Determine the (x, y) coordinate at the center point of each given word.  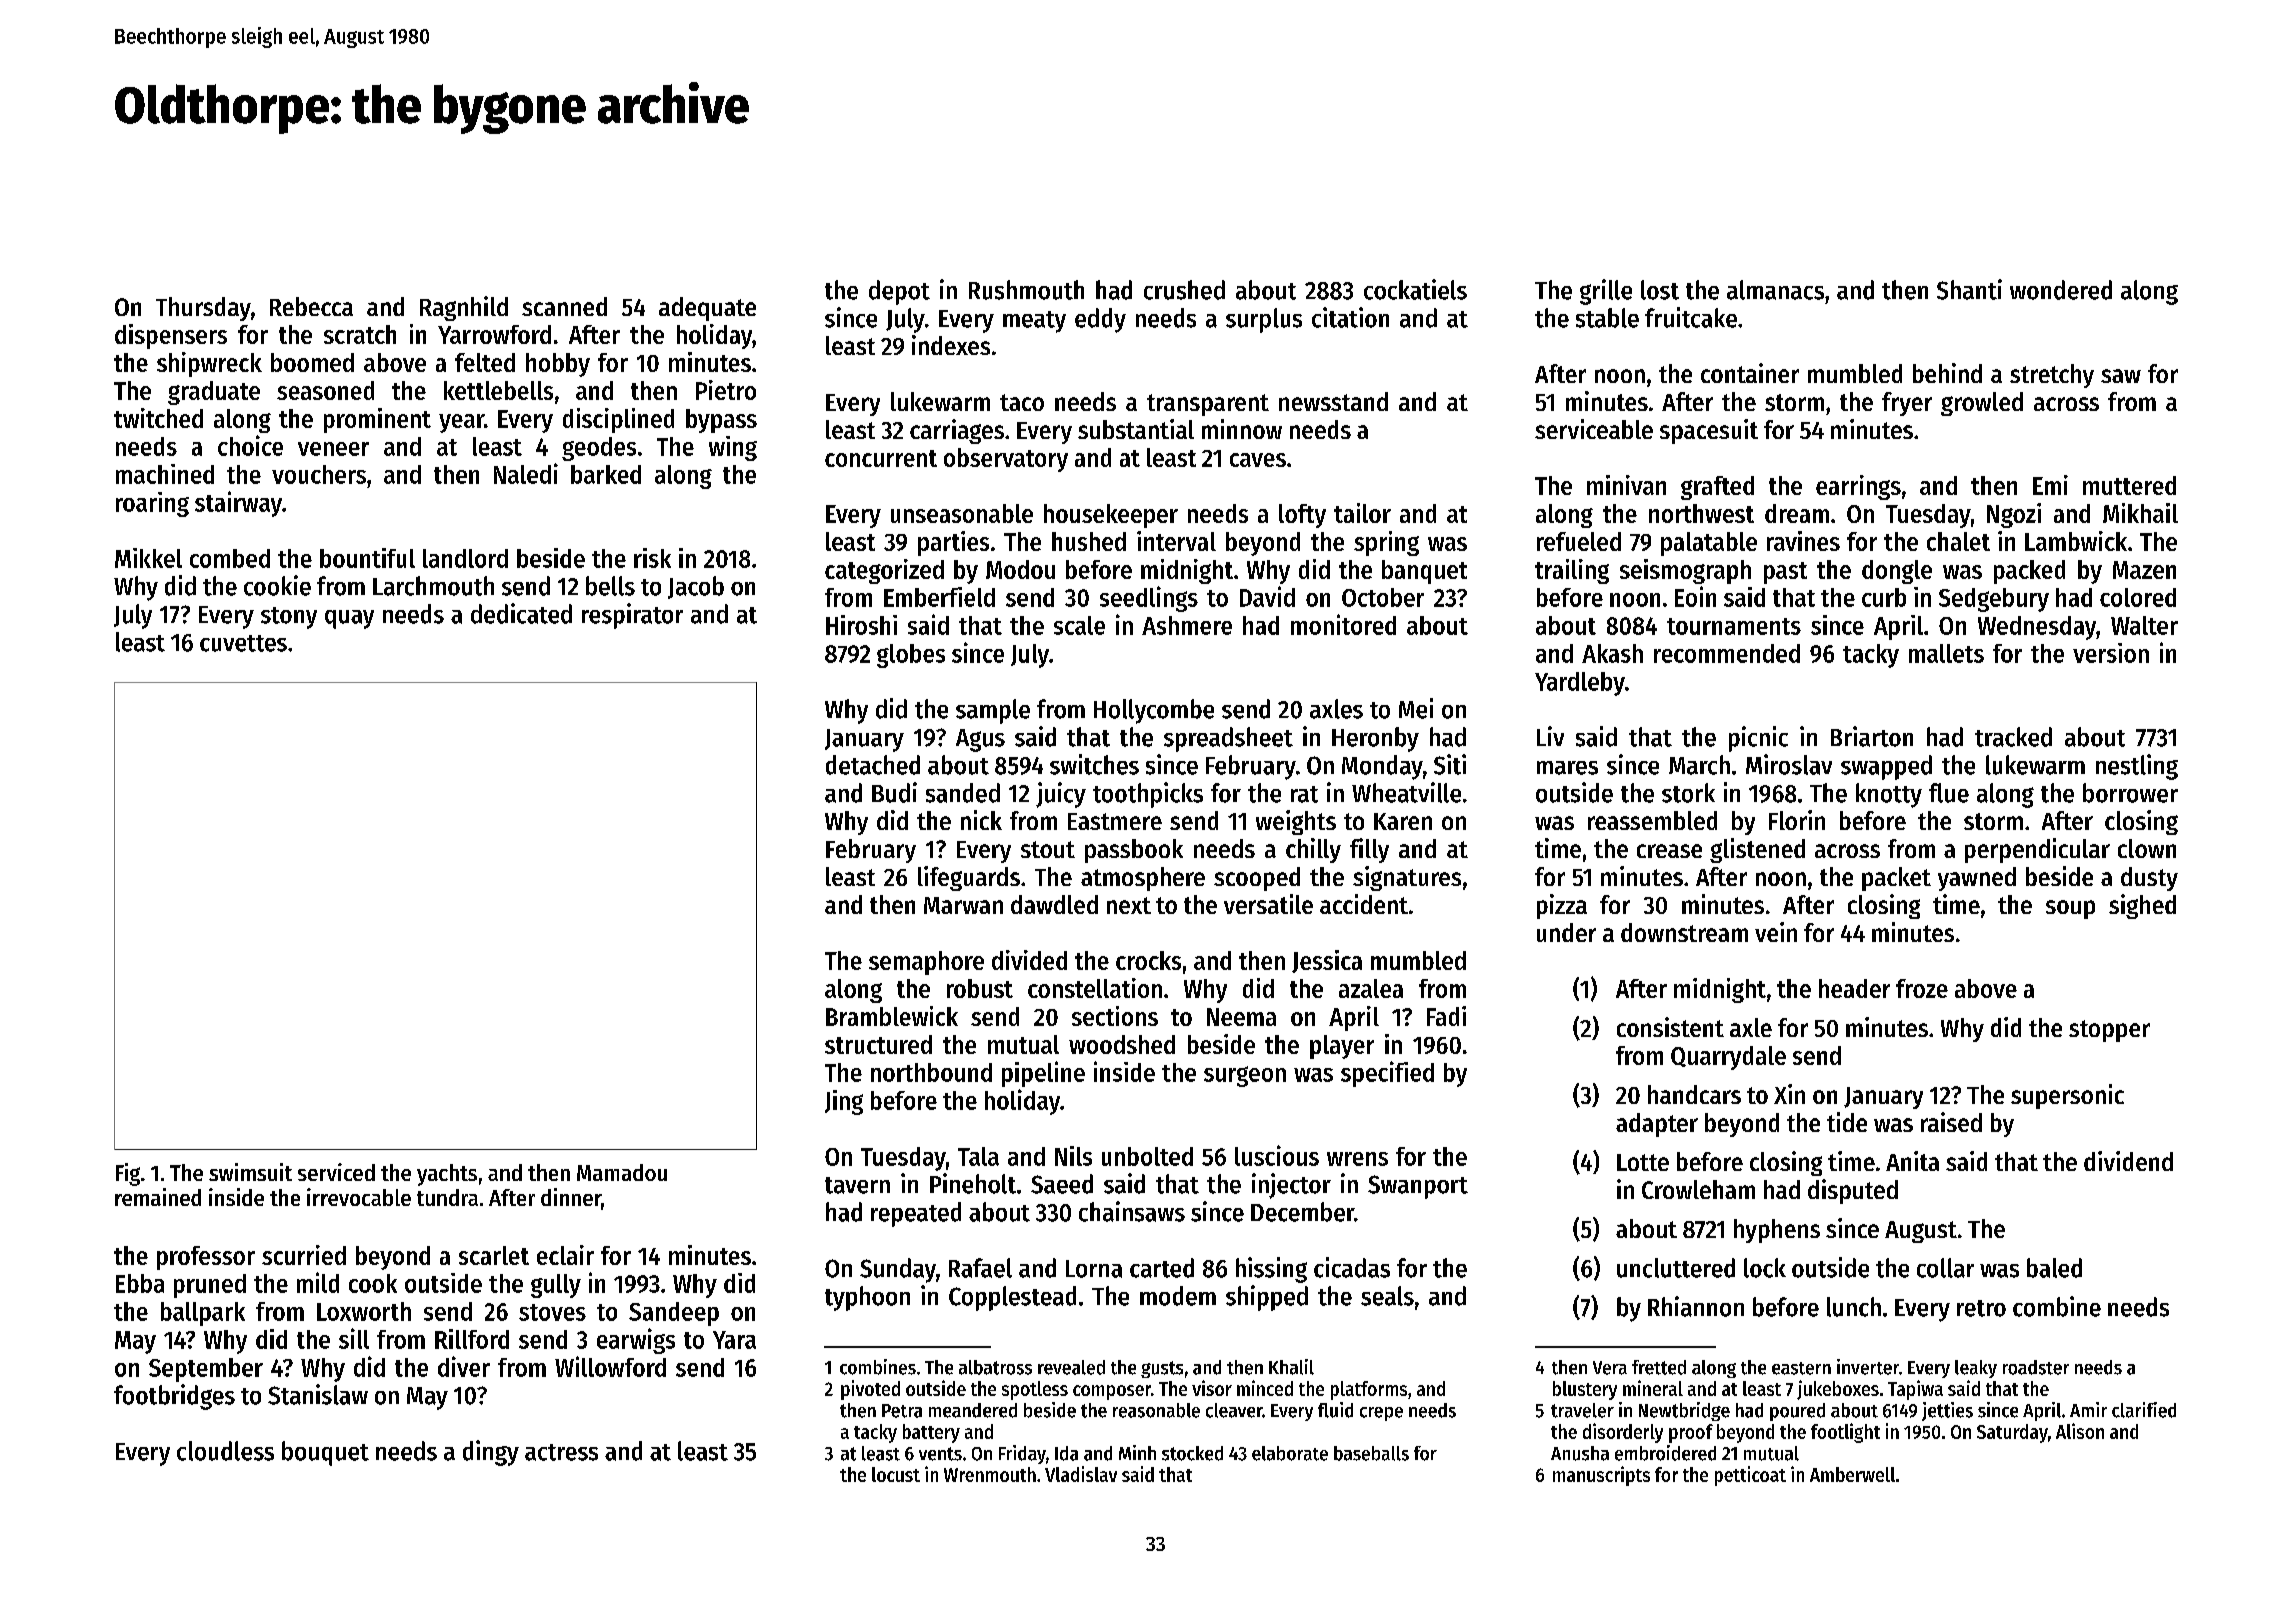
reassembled (1652, 820)
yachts (447, 1175)
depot (899, 292)
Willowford (610, 1366)
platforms (1369, 1390)
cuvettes (243, 643)
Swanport (1418, 1187)
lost (1660, 290)
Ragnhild (464, 308)
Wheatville (1406, 792)
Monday (1382, 767)
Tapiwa (1915, 1390)
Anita (1912, 1161)
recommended (1727, 653)
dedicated (521, 613)
